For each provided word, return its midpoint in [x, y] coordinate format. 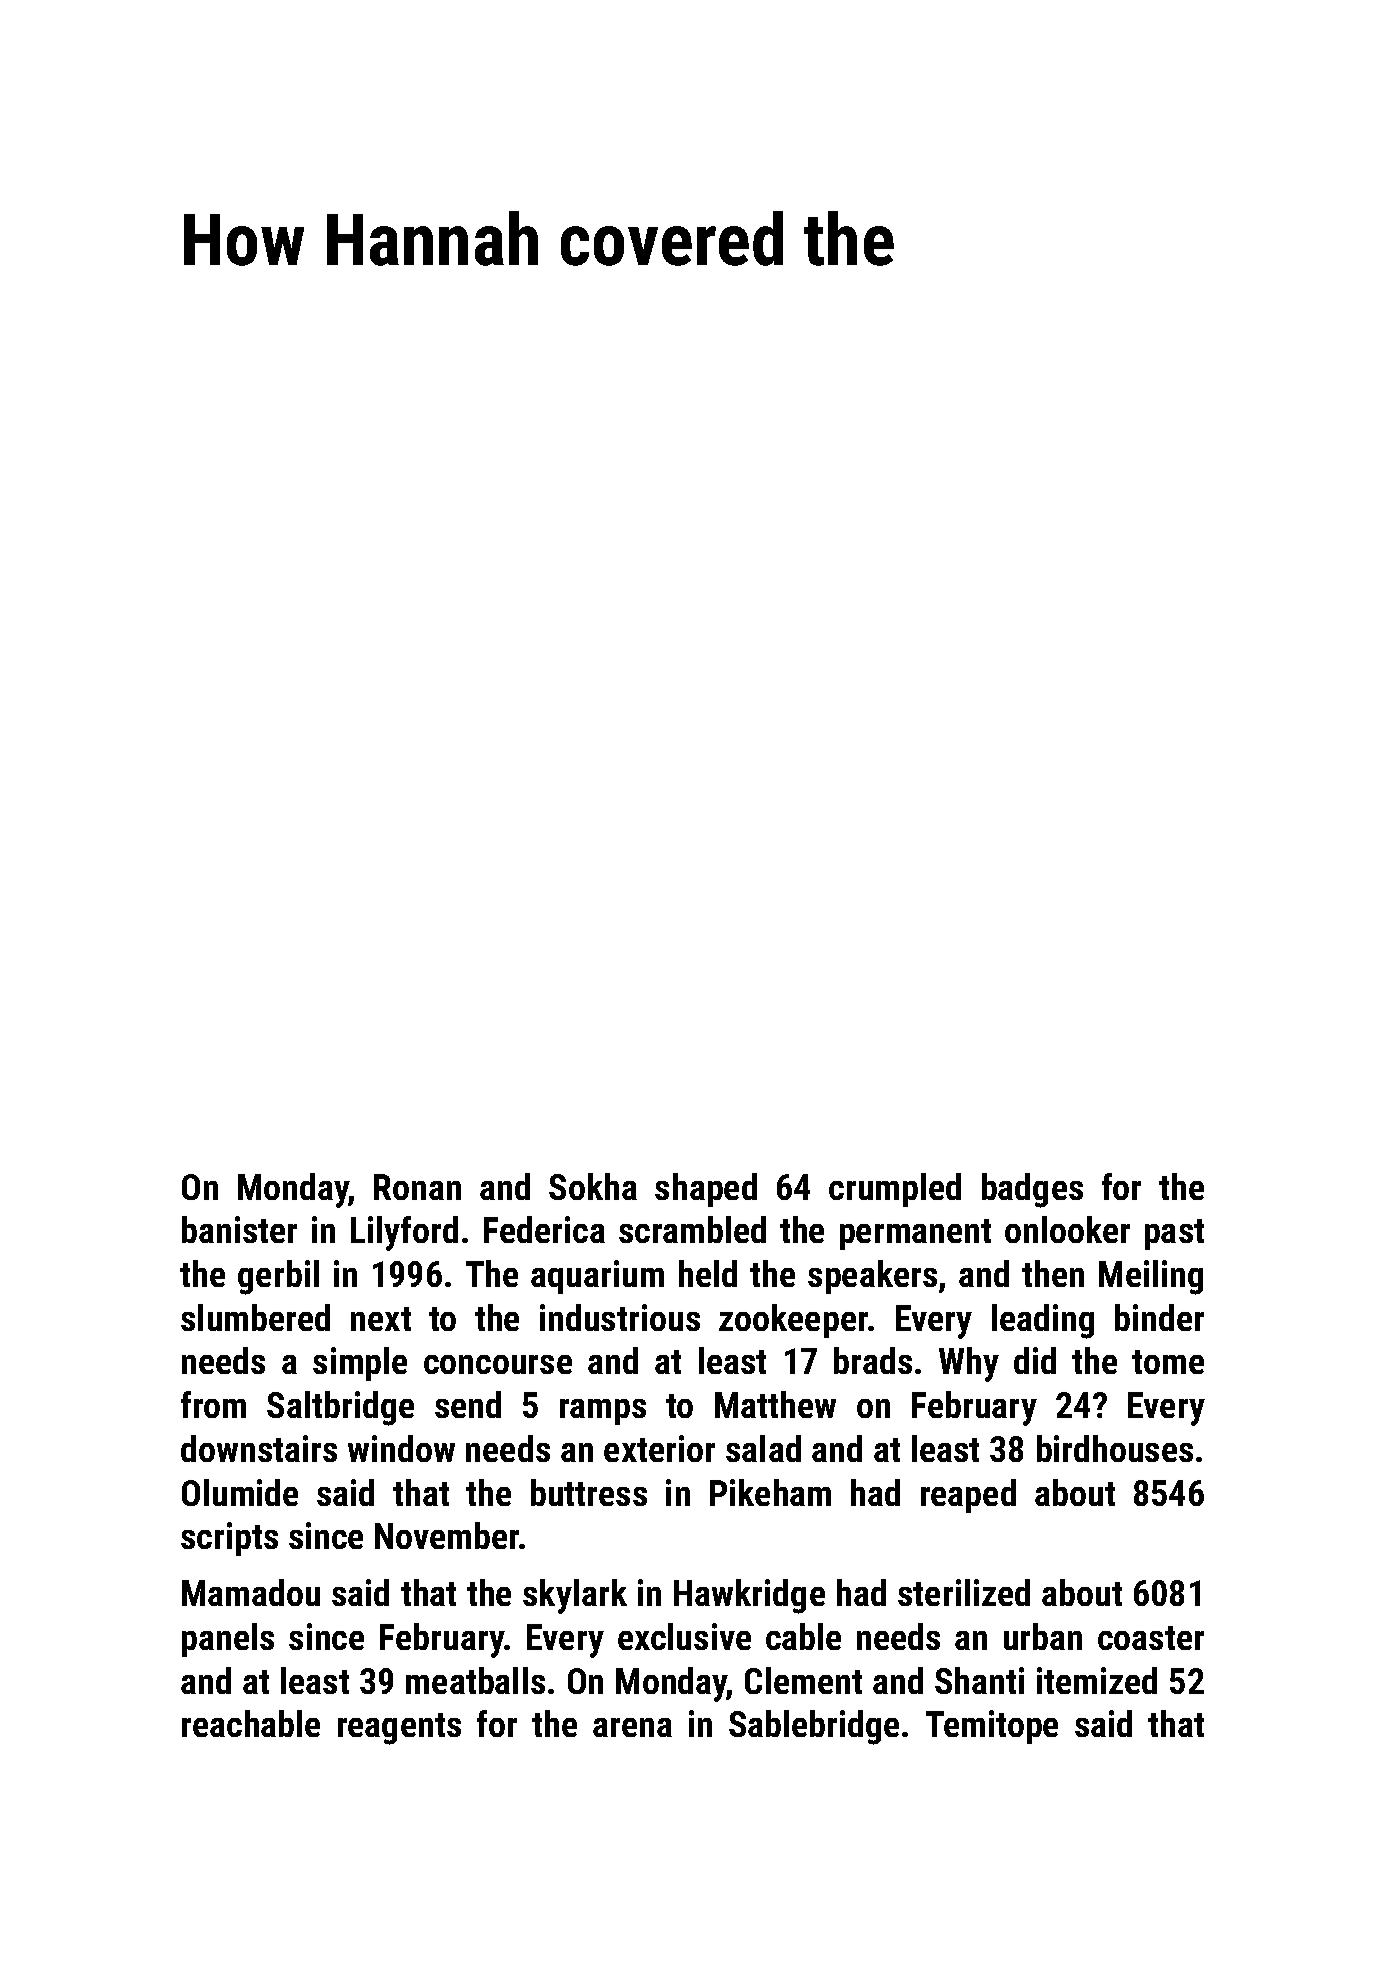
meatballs [475, 1680]
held [708, 1273]
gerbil [278, 1277]
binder [1159, 1317]
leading [1043, 1321]
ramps [603, 1412]
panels [228, 1640]
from [213, 1404]
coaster [1151, 1638]
